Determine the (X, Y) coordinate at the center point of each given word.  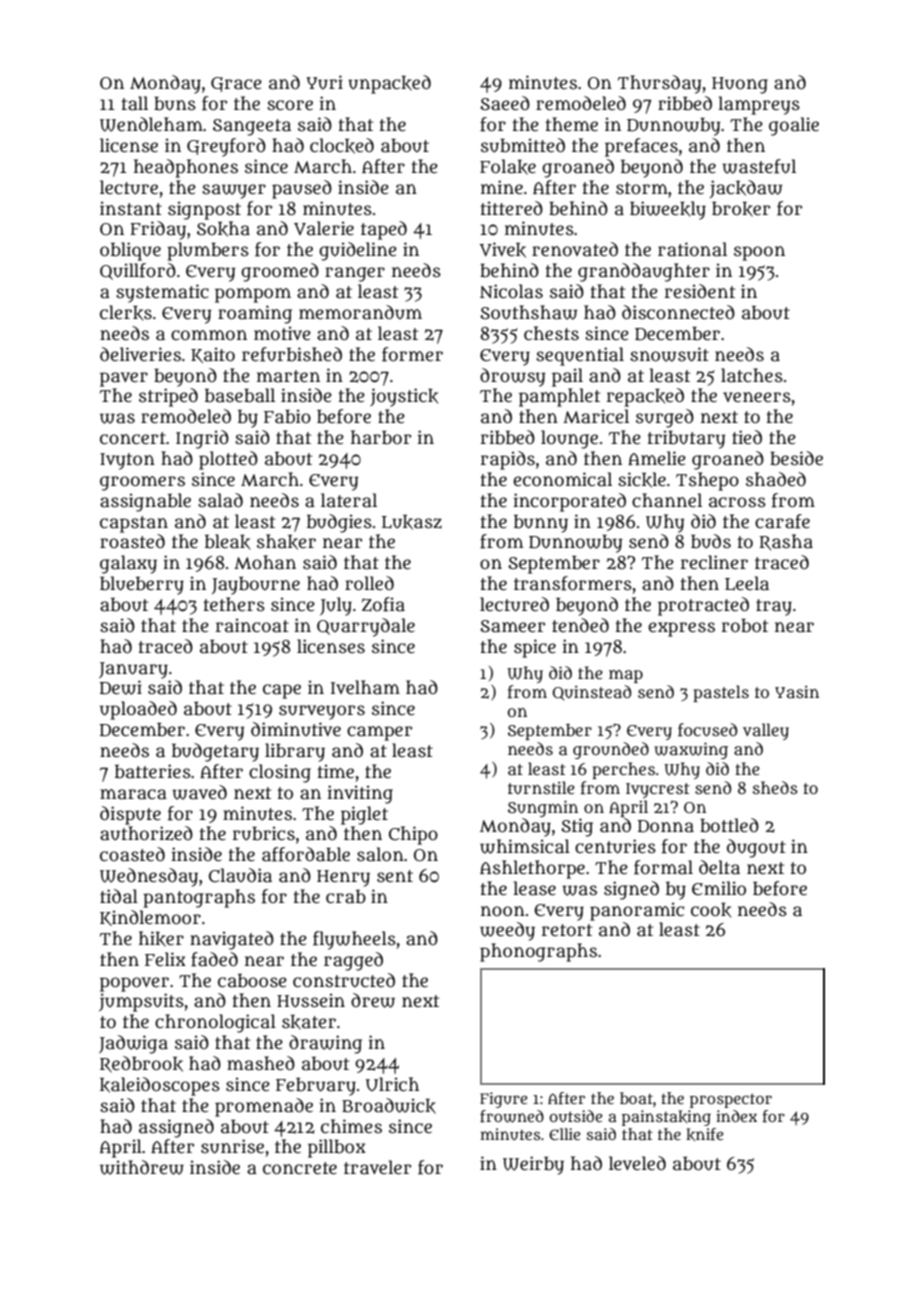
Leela (747, 583)
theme (571, 124)
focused (707, 730)
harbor (381, 437)
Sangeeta (252, 127)
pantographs (199, 898)
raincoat (252, 625)
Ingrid (202, 439)
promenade (264, 1107)
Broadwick (389, 1106)
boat (636, 1098)
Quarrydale (366, 627)
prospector (731, 1100)
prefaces (641, 147)
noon (503, 911)
